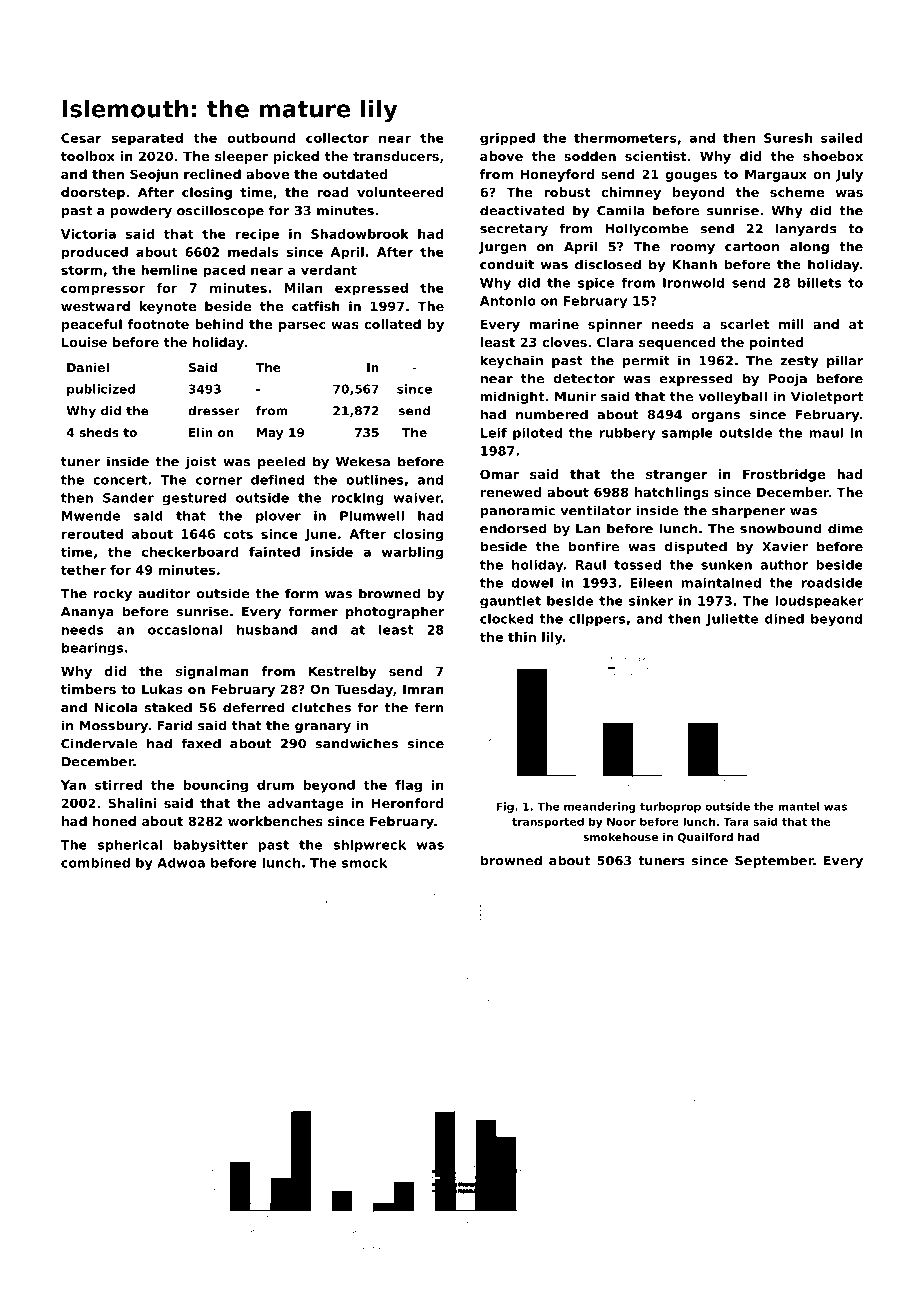 The height and width of the page is (1308, 924). Describe the element at coordinates (211, 846) in the page. I see `babysitter` at that location.
